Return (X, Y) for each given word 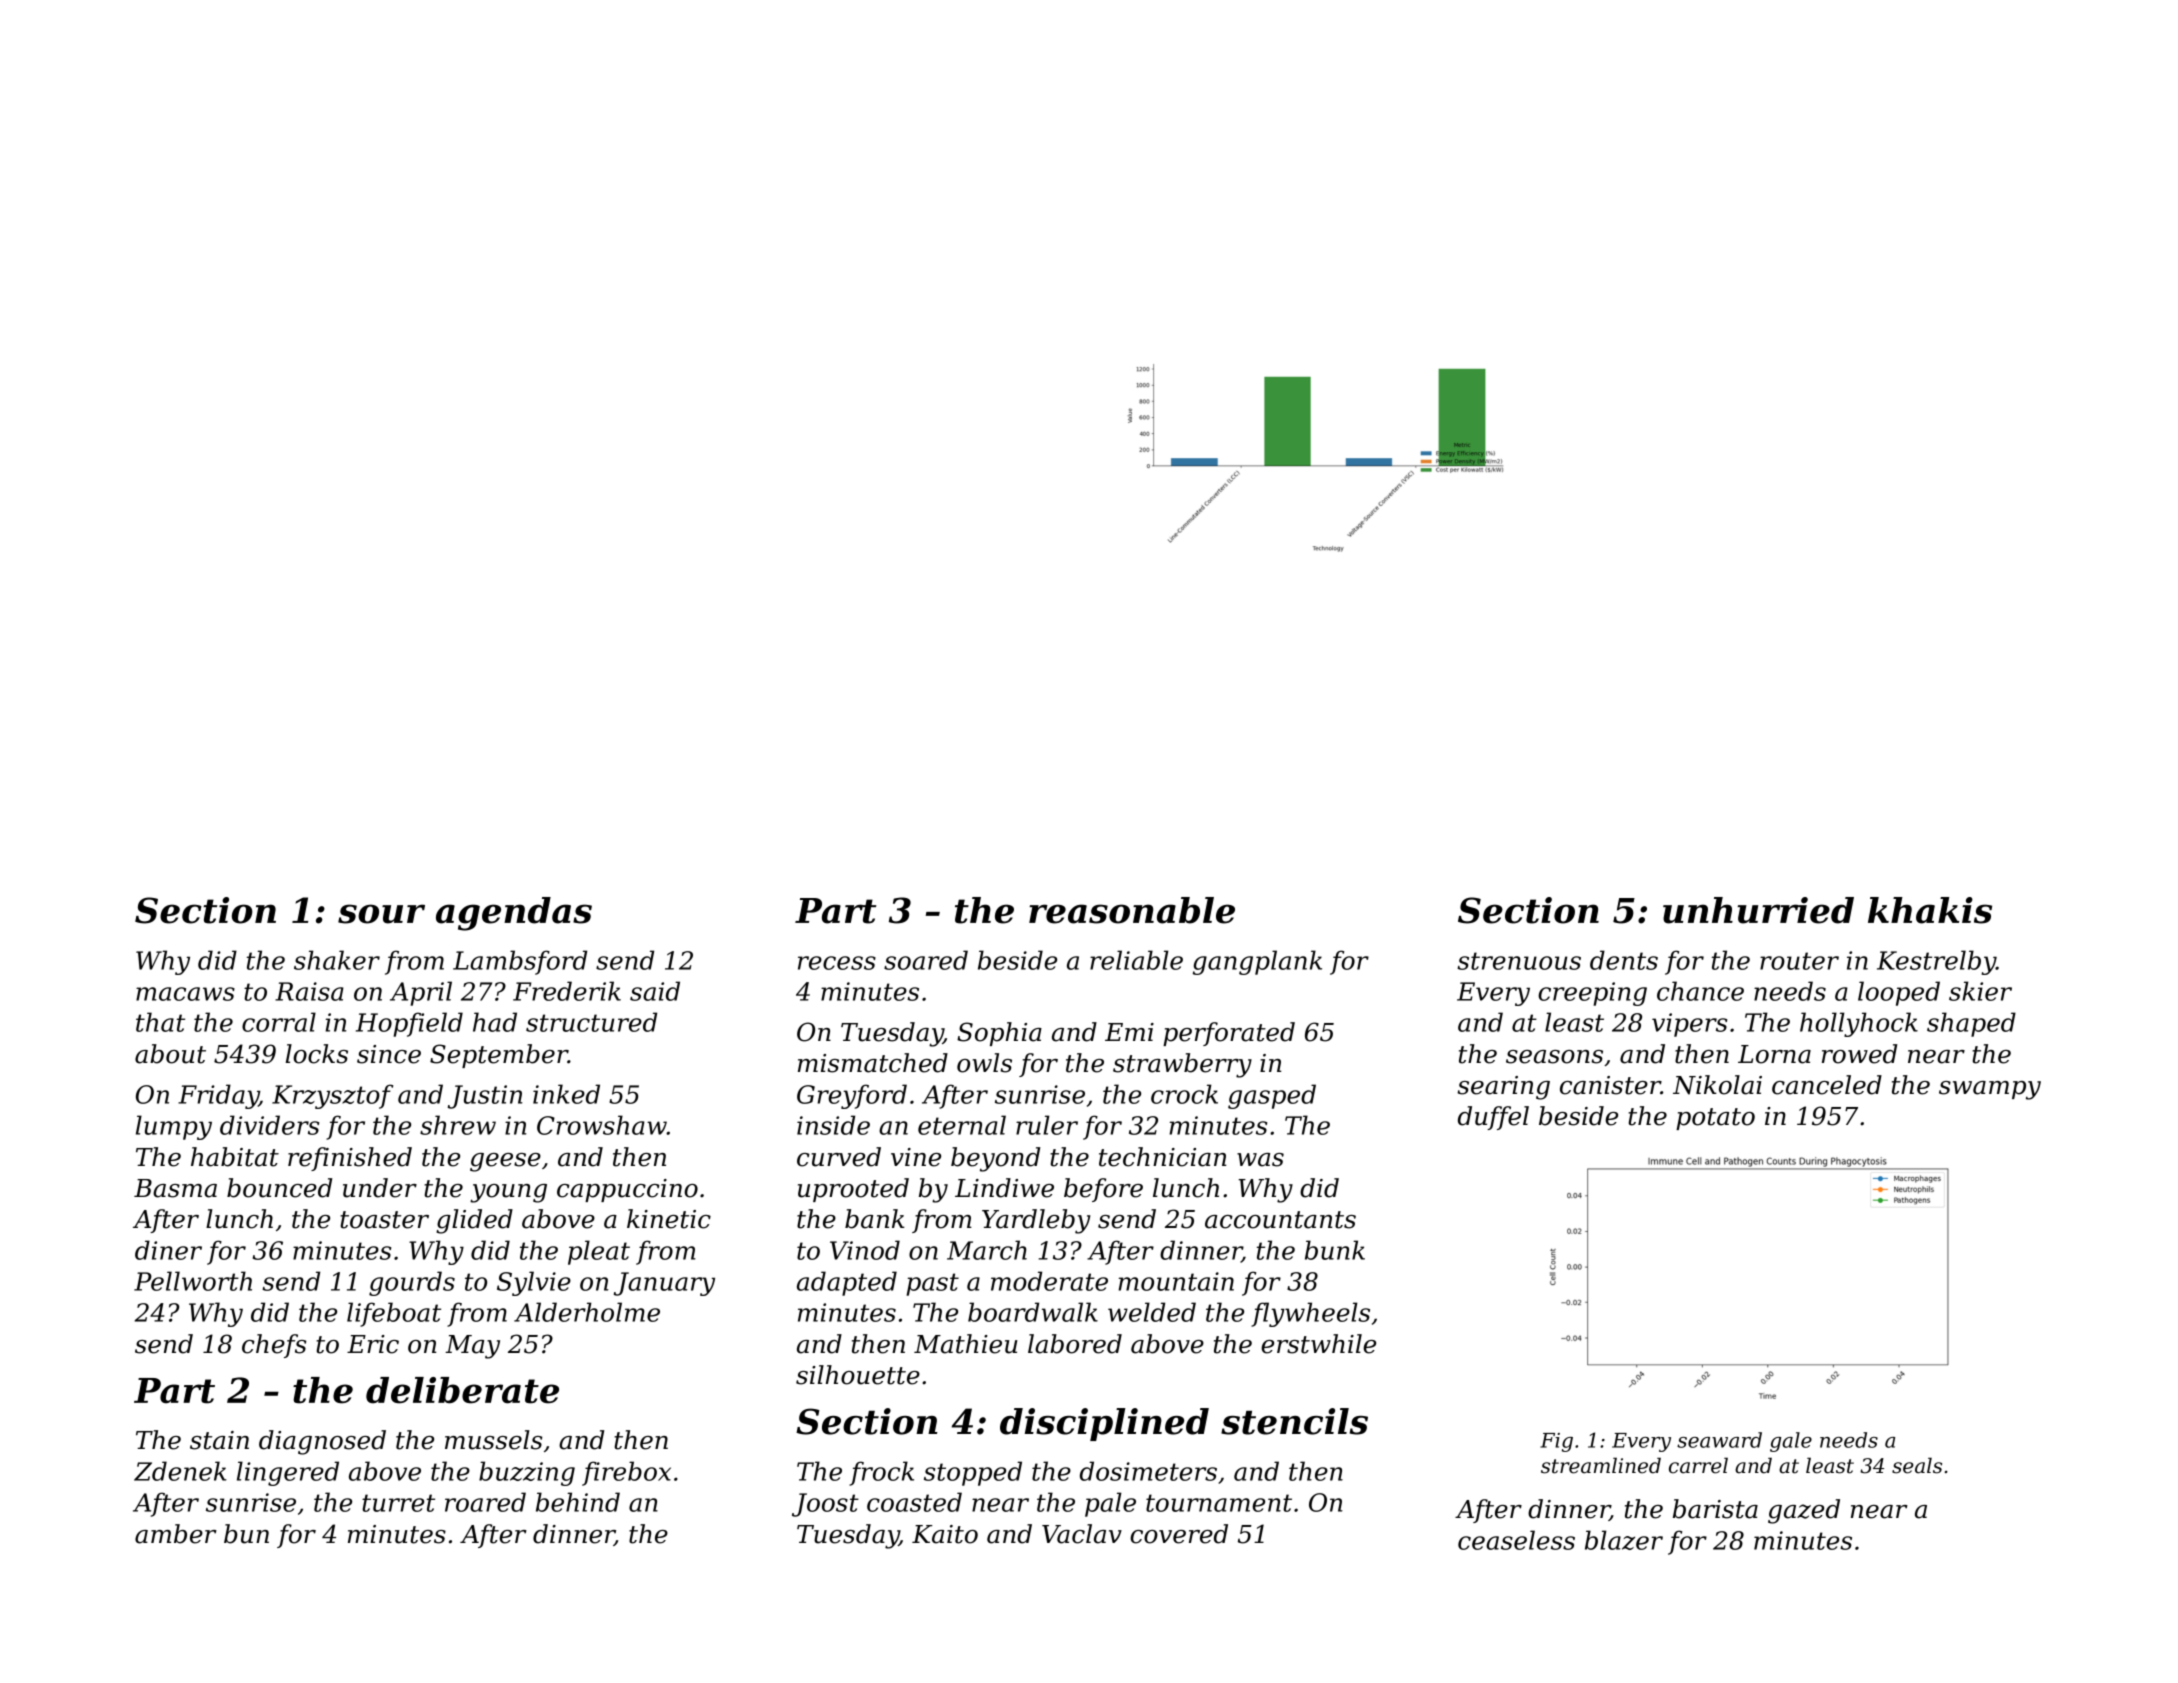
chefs (274, 1346)
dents (1624, 960)
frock (881, 1473)
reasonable (1132, 910)
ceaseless (1516, 1540)
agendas (514, 914)
